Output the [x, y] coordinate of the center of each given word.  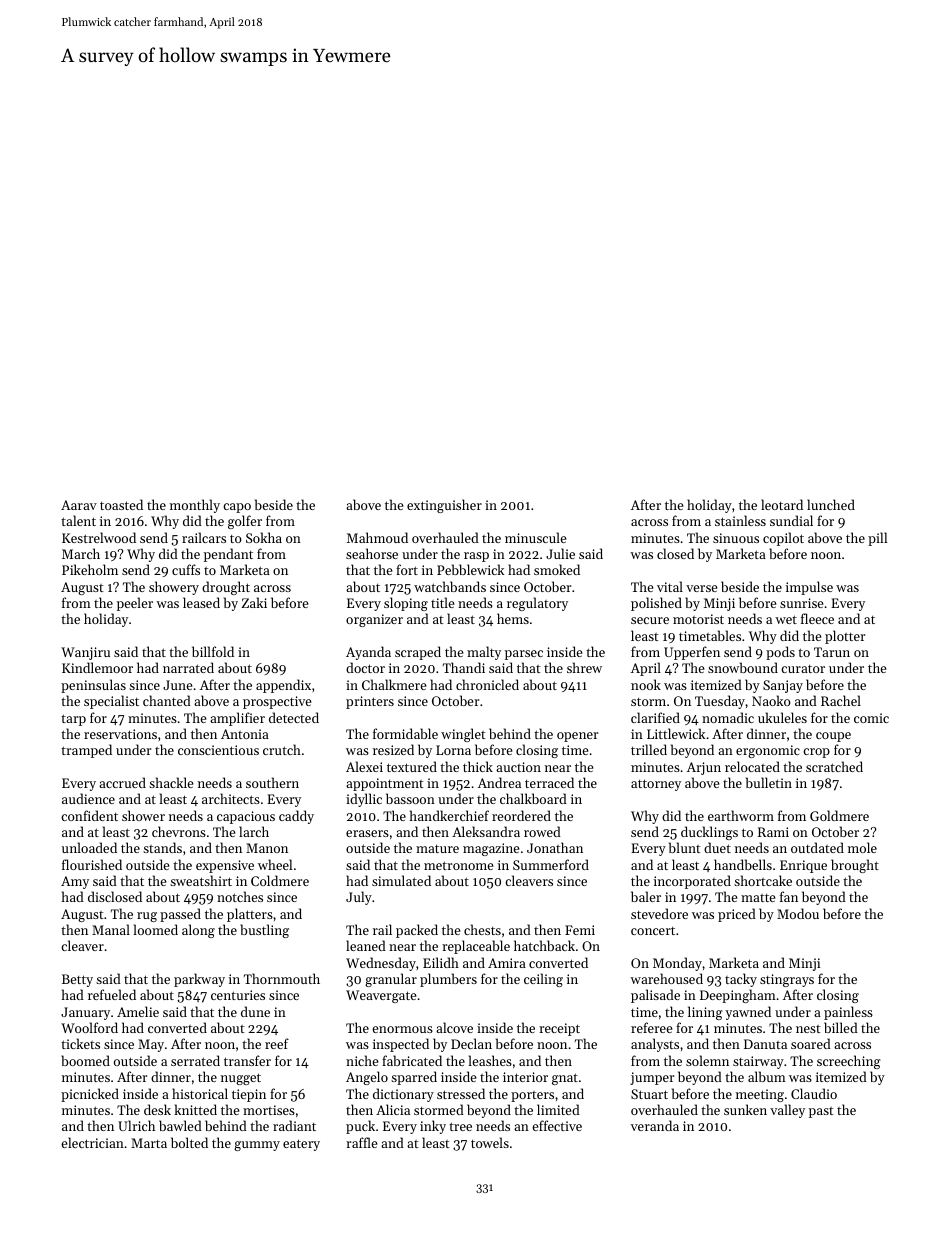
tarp [73, 720]
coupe [833, 737]
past [821, 1112]
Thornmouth [282, 978]
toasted [121, 504]
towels [490, 1142]
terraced [549, 782]
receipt [559, 1029]
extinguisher [444, 506]
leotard [782, 504]
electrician [92, 1142]
